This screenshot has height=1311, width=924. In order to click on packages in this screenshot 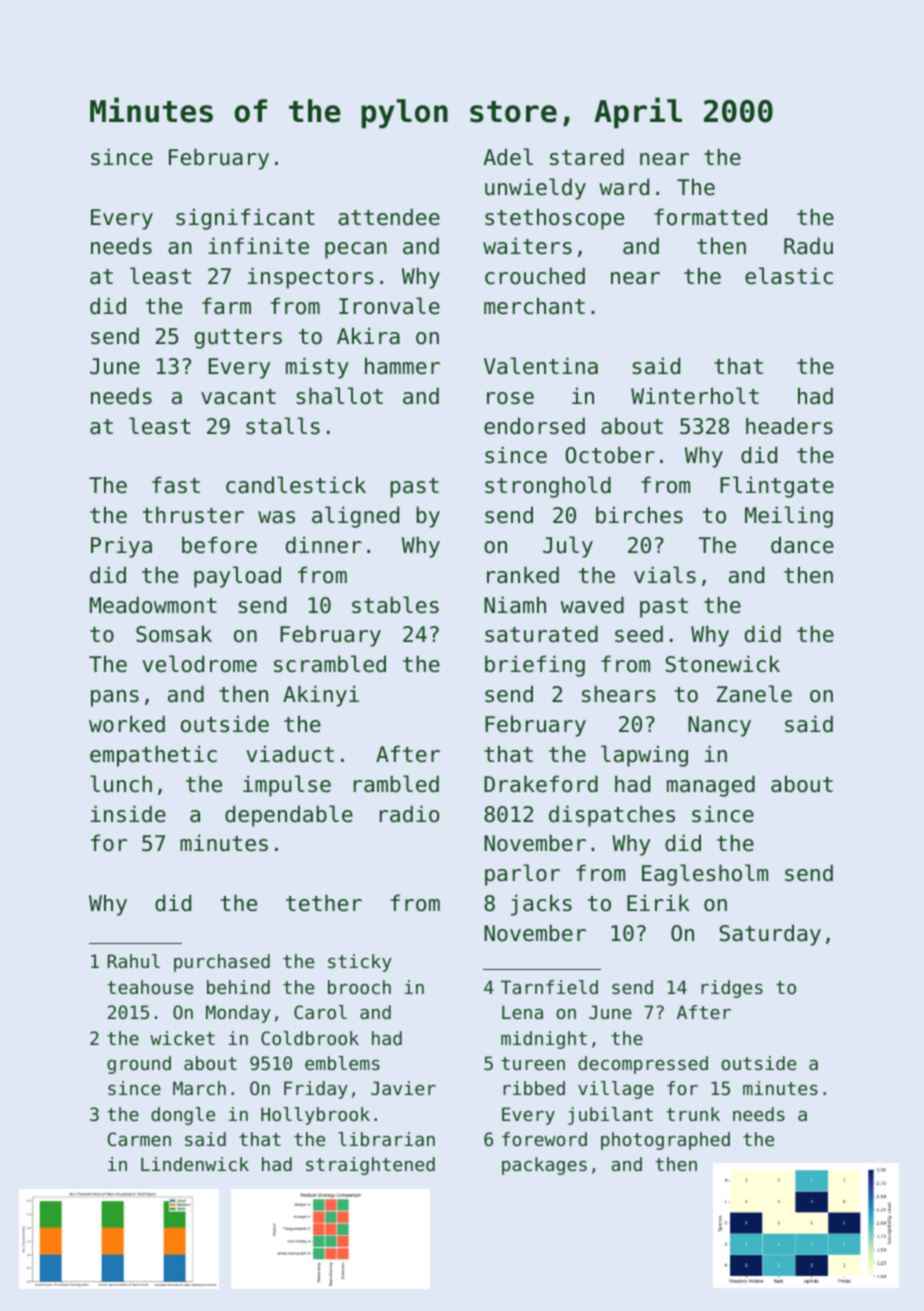, I will do `click(544, 1166)`.
